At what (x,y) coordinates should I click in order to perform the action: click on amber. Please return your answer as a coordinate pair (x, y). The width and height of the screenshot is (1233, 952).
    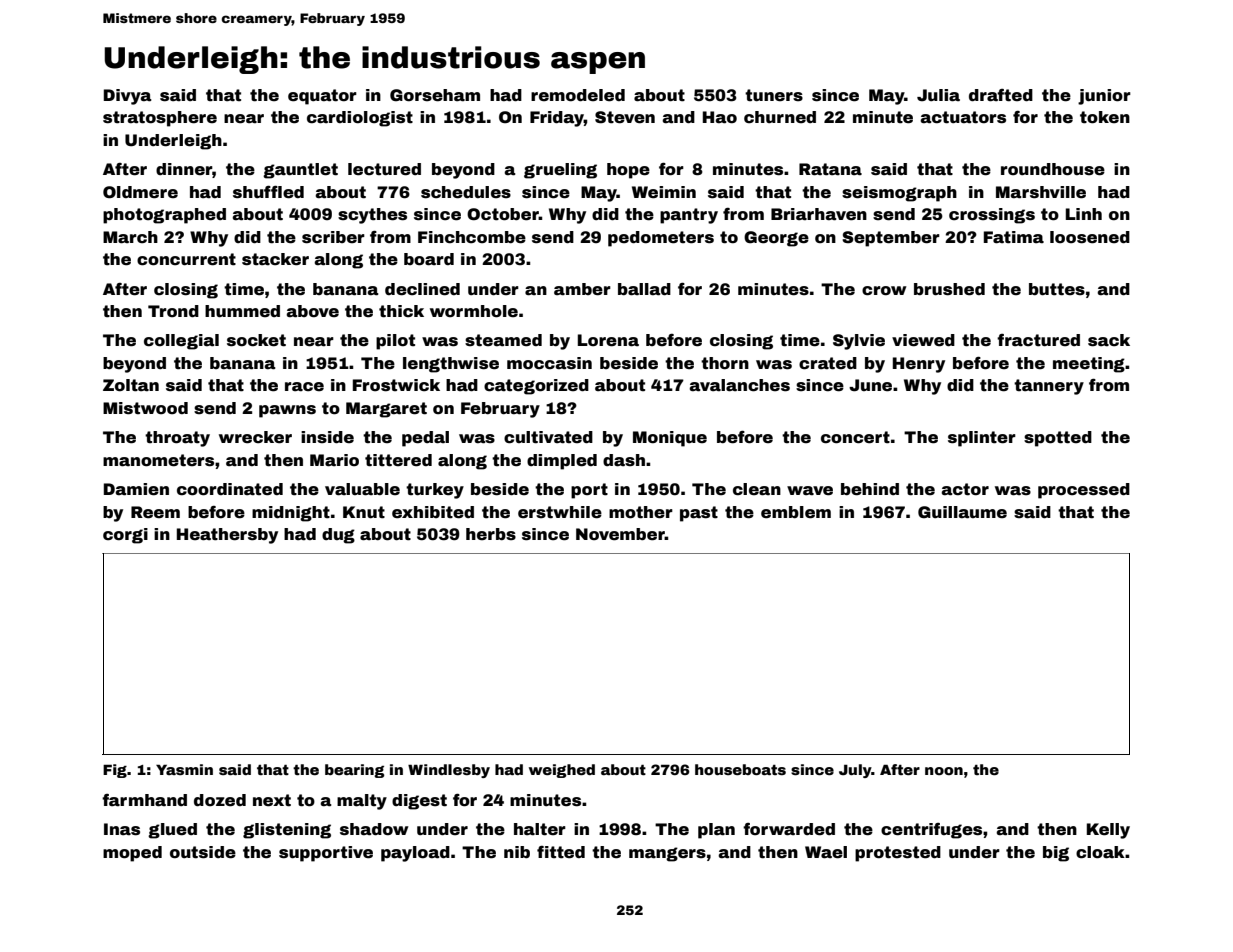
    Looking at the image, I should click on (582, 289).
